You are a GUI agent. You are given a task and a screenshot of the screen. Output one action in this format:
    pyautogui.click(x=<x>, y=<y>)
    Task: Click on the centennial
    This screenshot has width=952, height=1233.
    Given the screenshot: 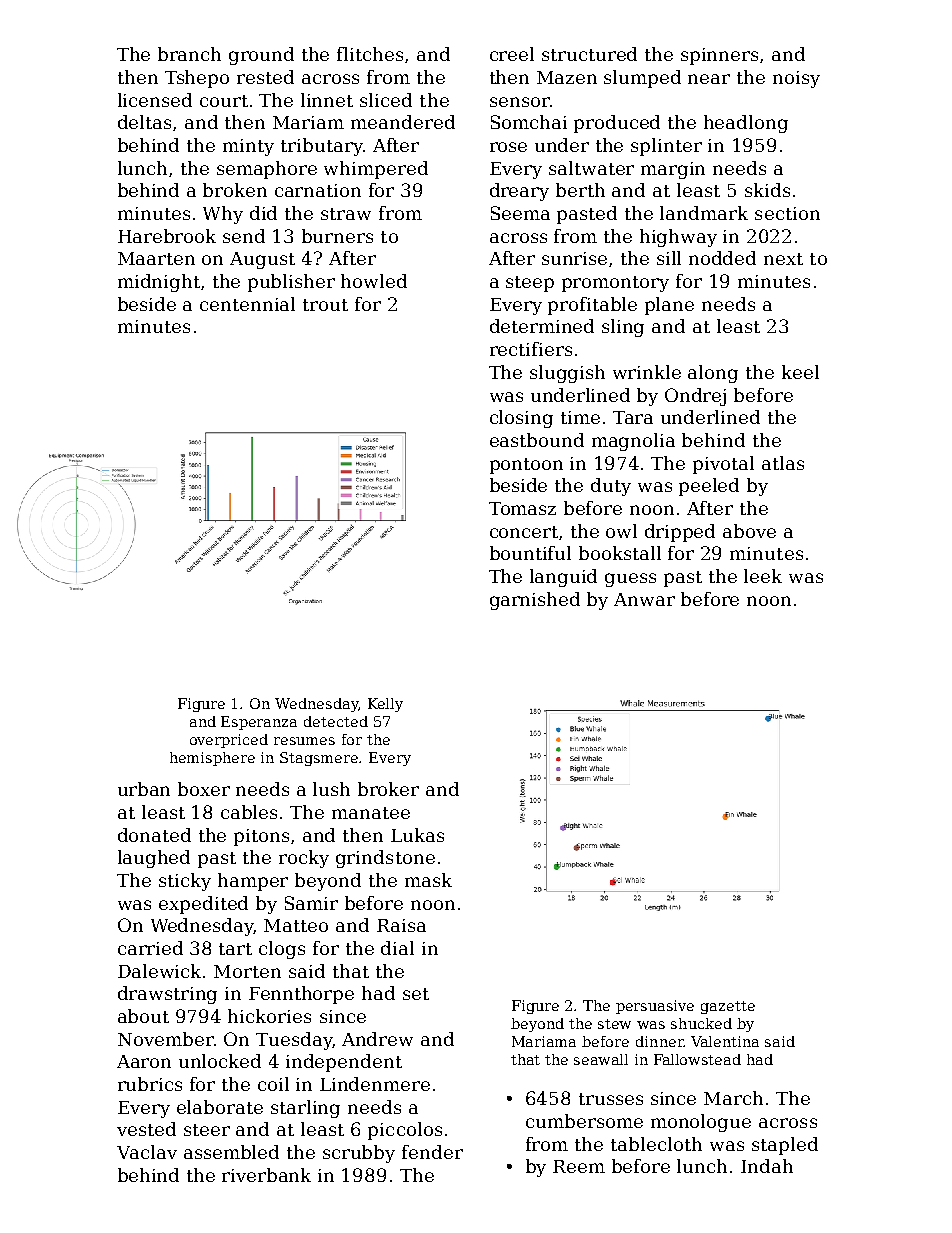 What is the action you would take?
    pyautogui.click(x=247, y=304)
